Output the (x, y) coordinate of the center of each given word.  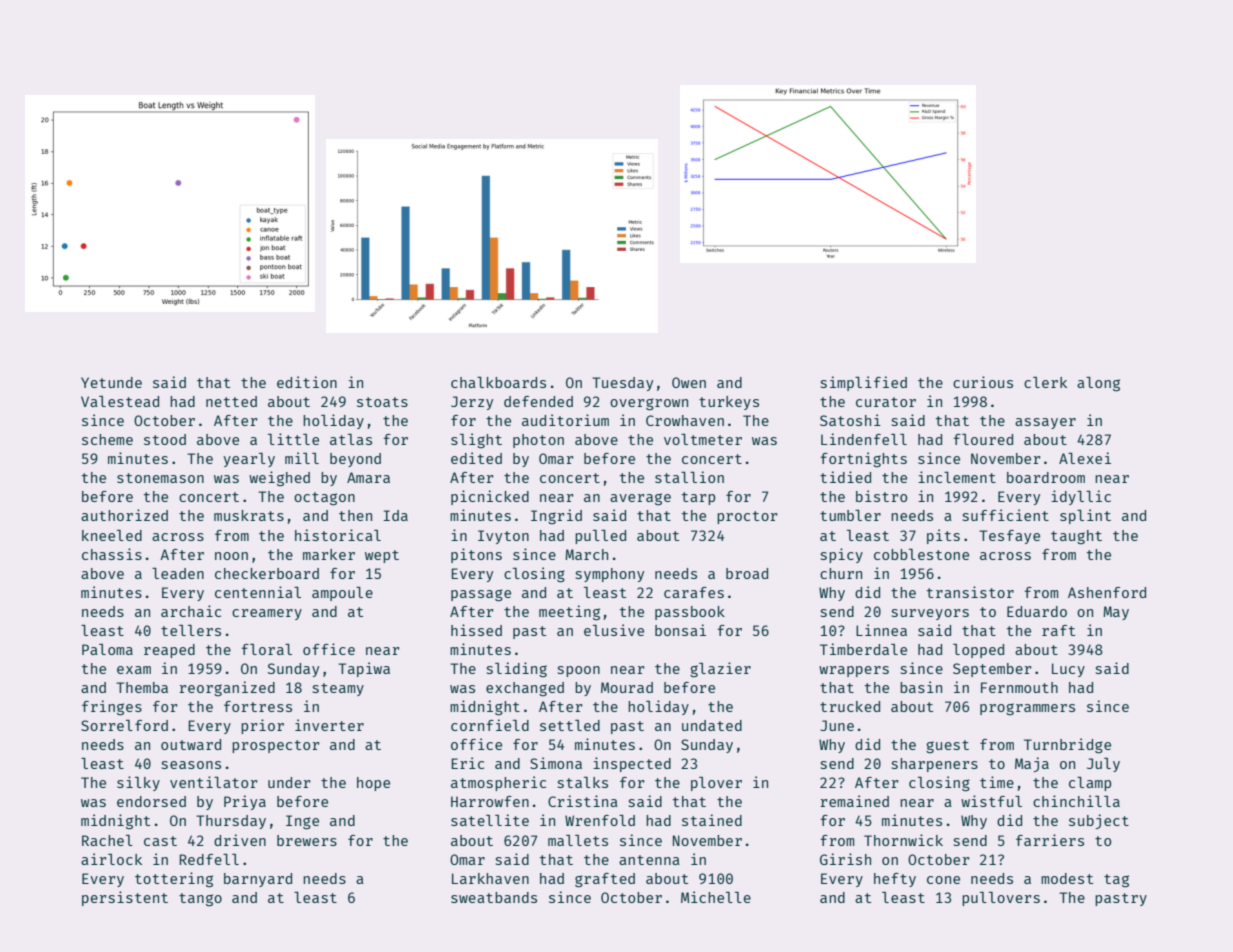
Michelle (716, 897)
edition (307, 382)
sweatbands (494, 897)
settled (570, 725)
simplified (864, 383)
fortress (258, 706)
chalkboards (498, 382)
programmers (1027, 709)
